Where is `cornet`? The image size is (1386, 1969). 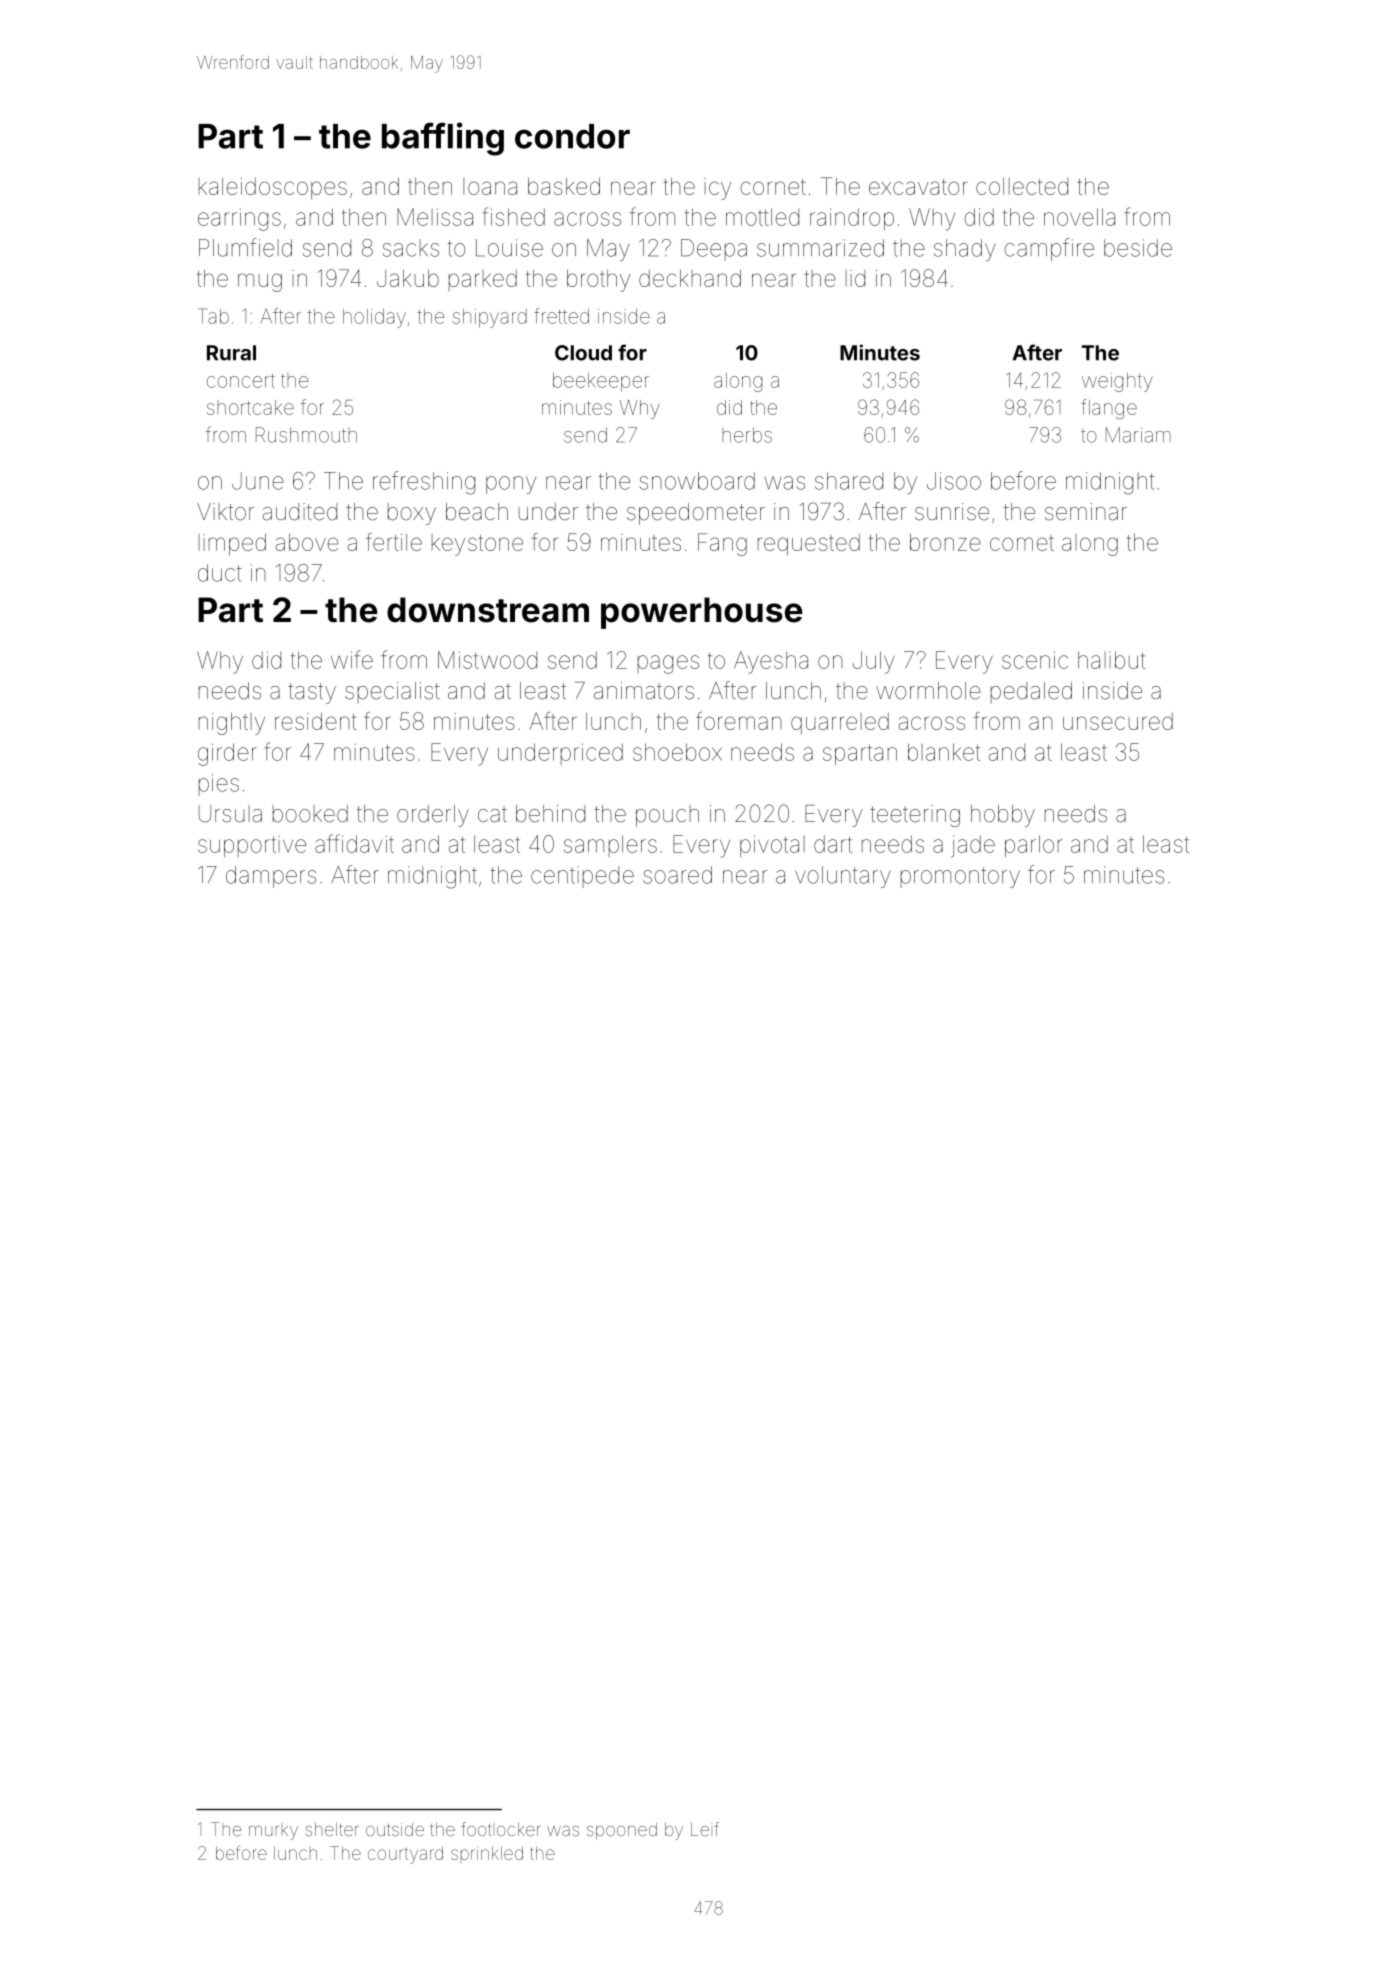
cornet is located at coordinates (773, 187).
